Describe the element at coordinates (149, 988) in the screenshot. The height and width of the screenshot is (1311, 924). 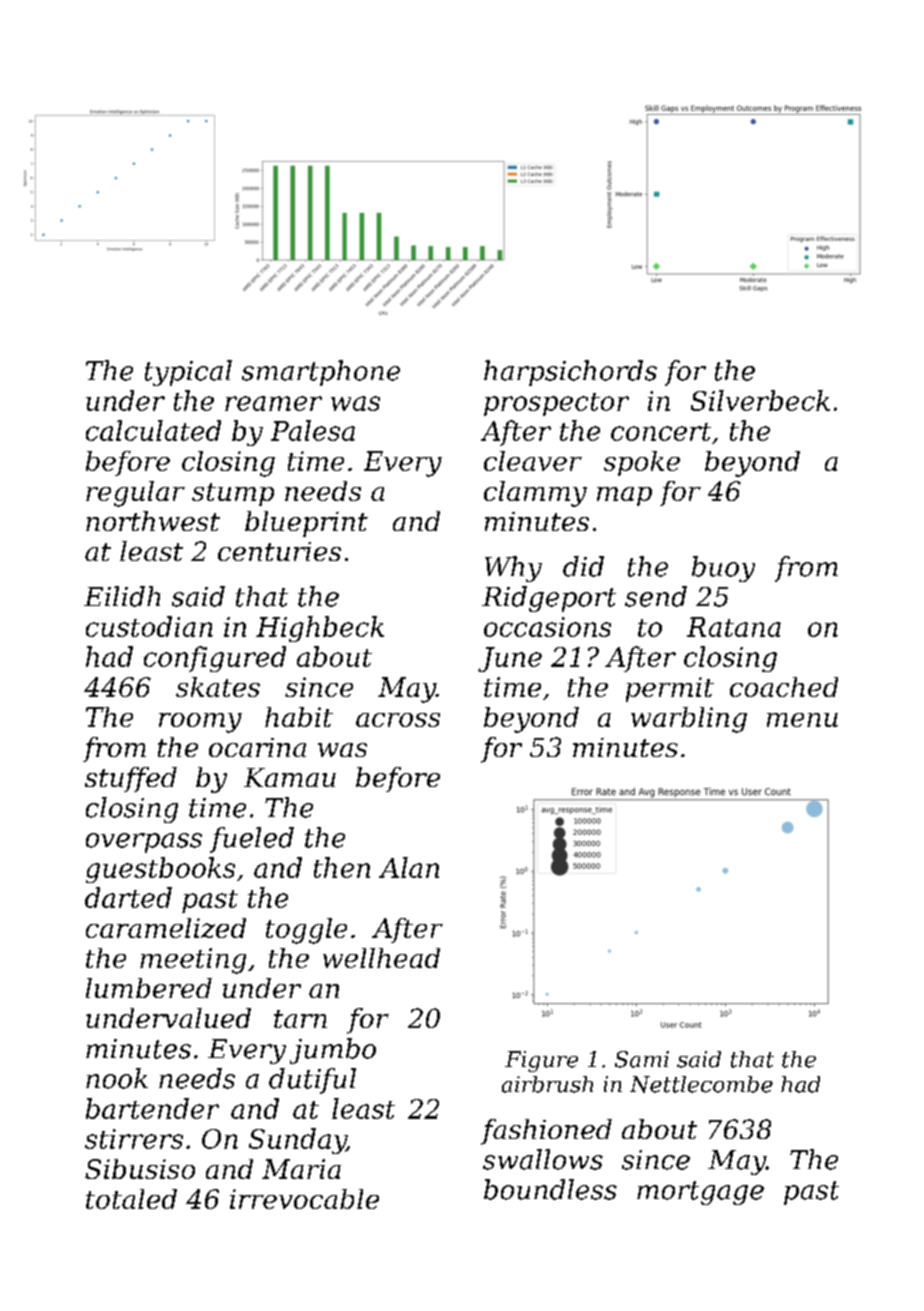
I see `lumbered` at that location.
